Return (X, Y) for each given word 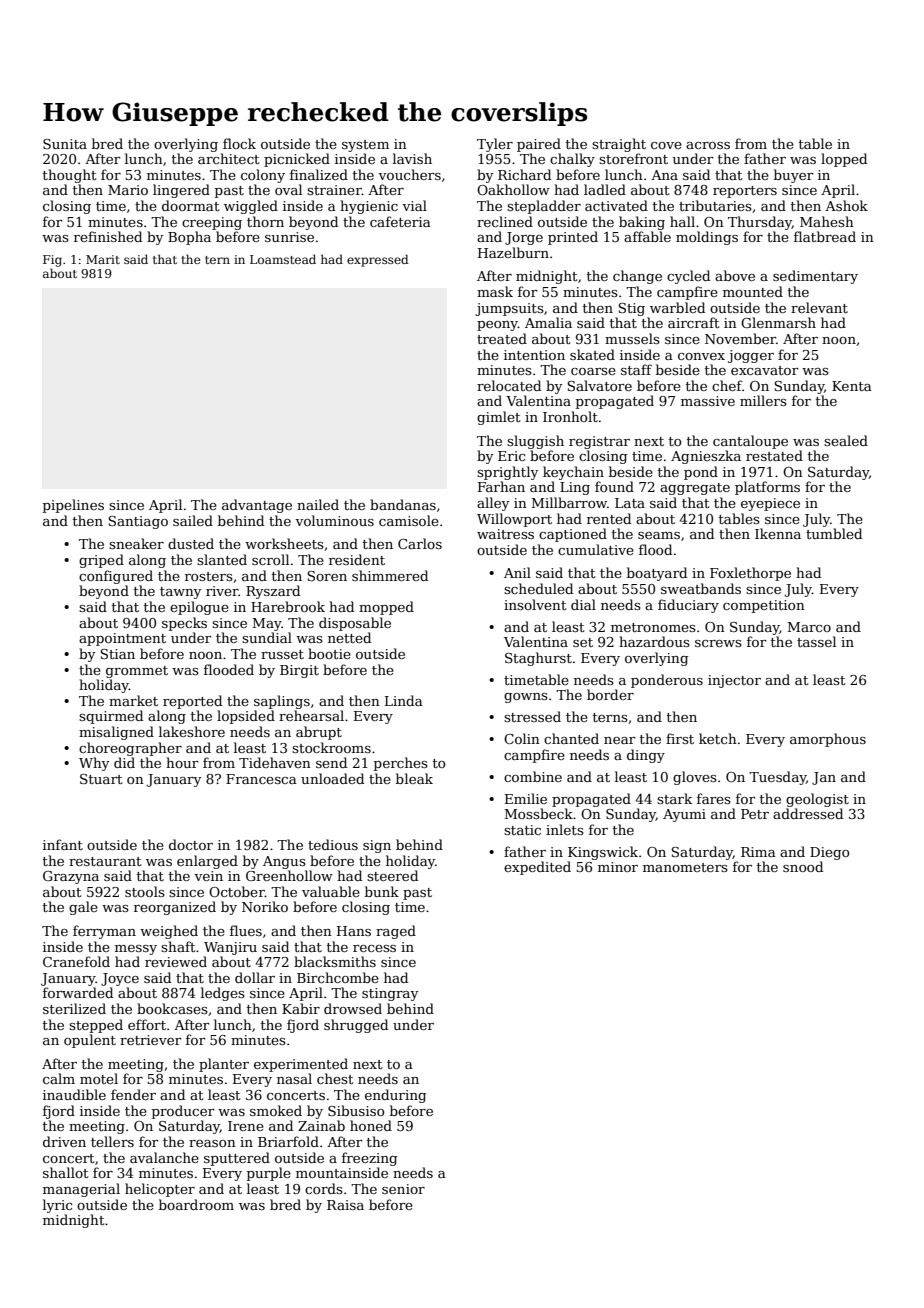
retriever (151, 1040)
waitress (505, 534)
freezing (369, 1159)
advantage (257, 506)
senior (403, 1189)
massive (708, 401)
